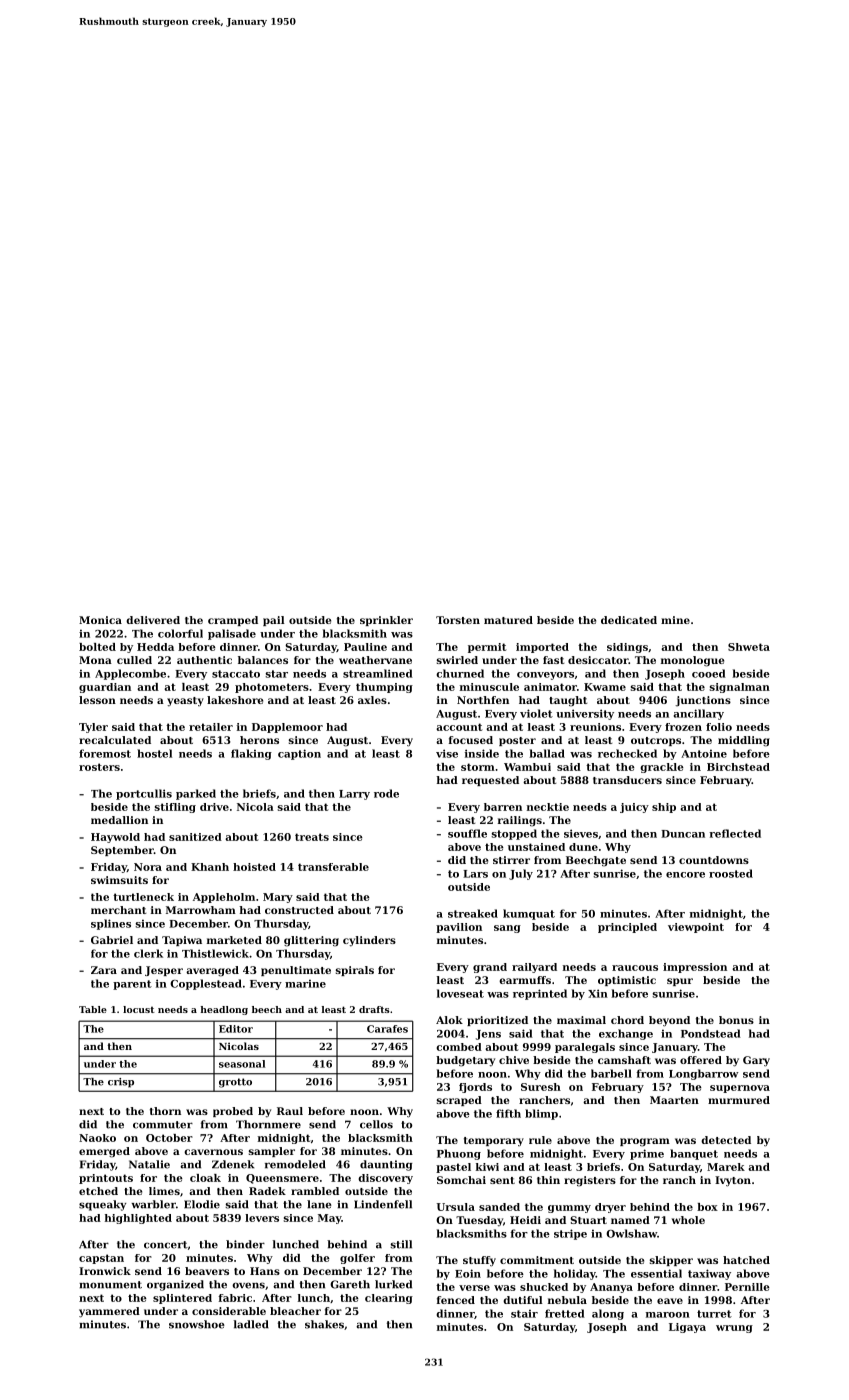 This page has height=1400, width=849. Describe the element at coordinates (459, 1101) in the page. I see `scraped` at that location.
